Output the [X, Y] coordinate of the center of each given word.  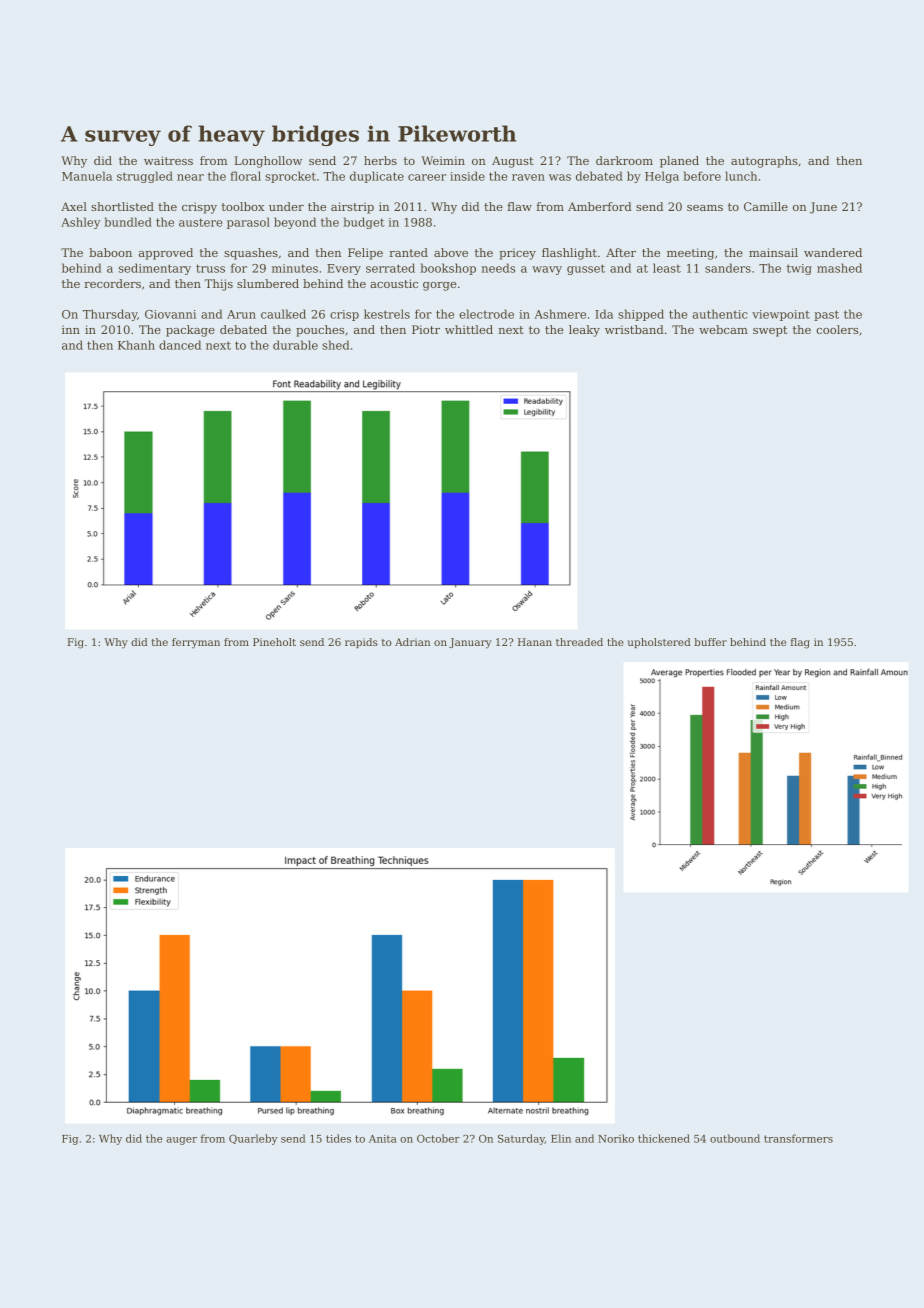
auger [181, 1141]
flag [800, 643]
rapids [361, 643]
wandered [833, 252]
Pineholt [274, 642]
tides [338, 1138]
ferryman [196, 643]
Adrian [412, 642]
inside [467, 176]
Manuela [87, 176]
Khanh [136, 345]
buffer [710, 642]
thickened [664, 1138]
